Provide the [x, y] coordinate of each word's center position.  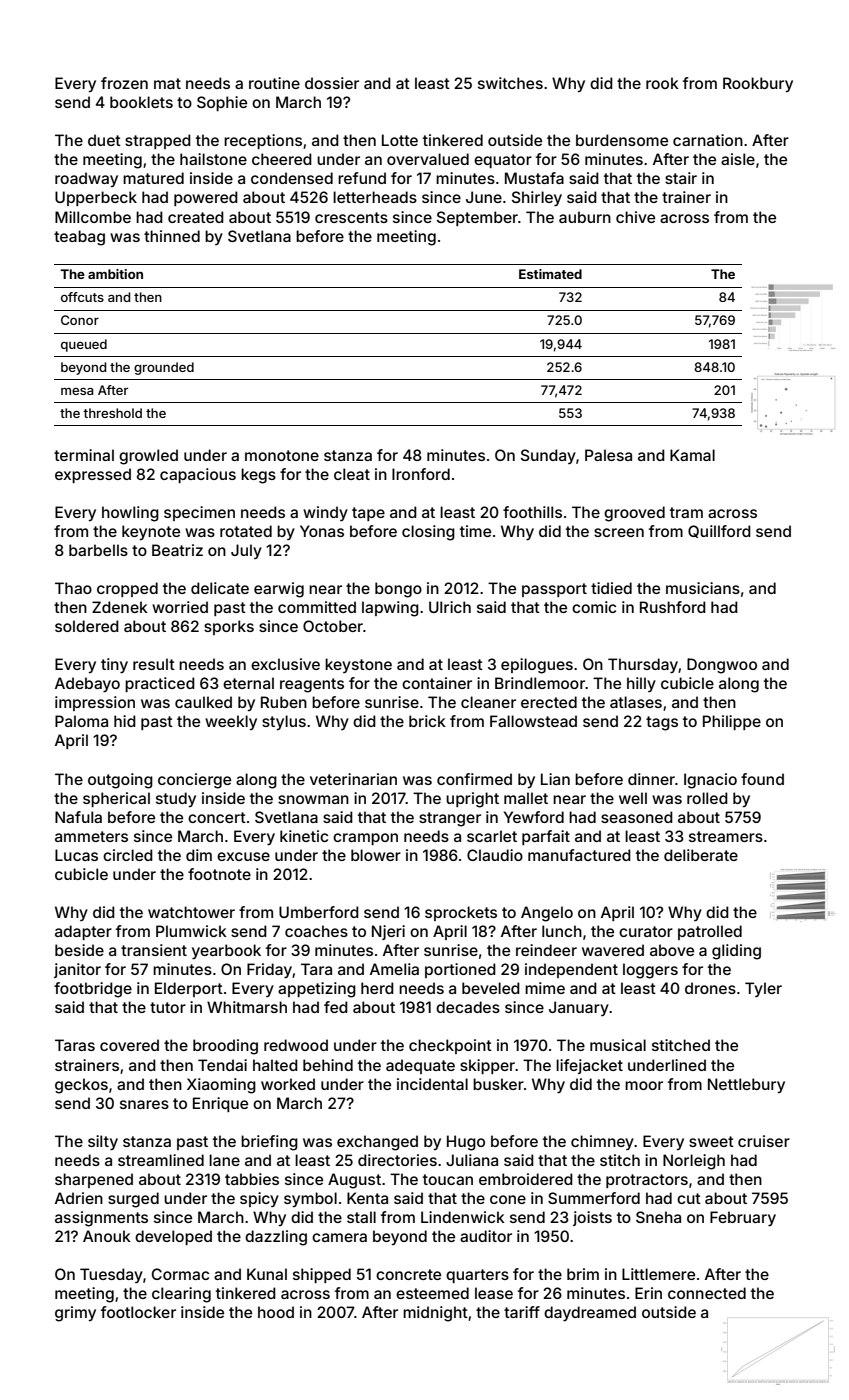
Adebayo [87, 685]
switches [510, 83]
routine [274, 83]
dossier [332, 83]
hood [276, 1312]
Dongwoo [722, 666]
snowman [313, 799]
